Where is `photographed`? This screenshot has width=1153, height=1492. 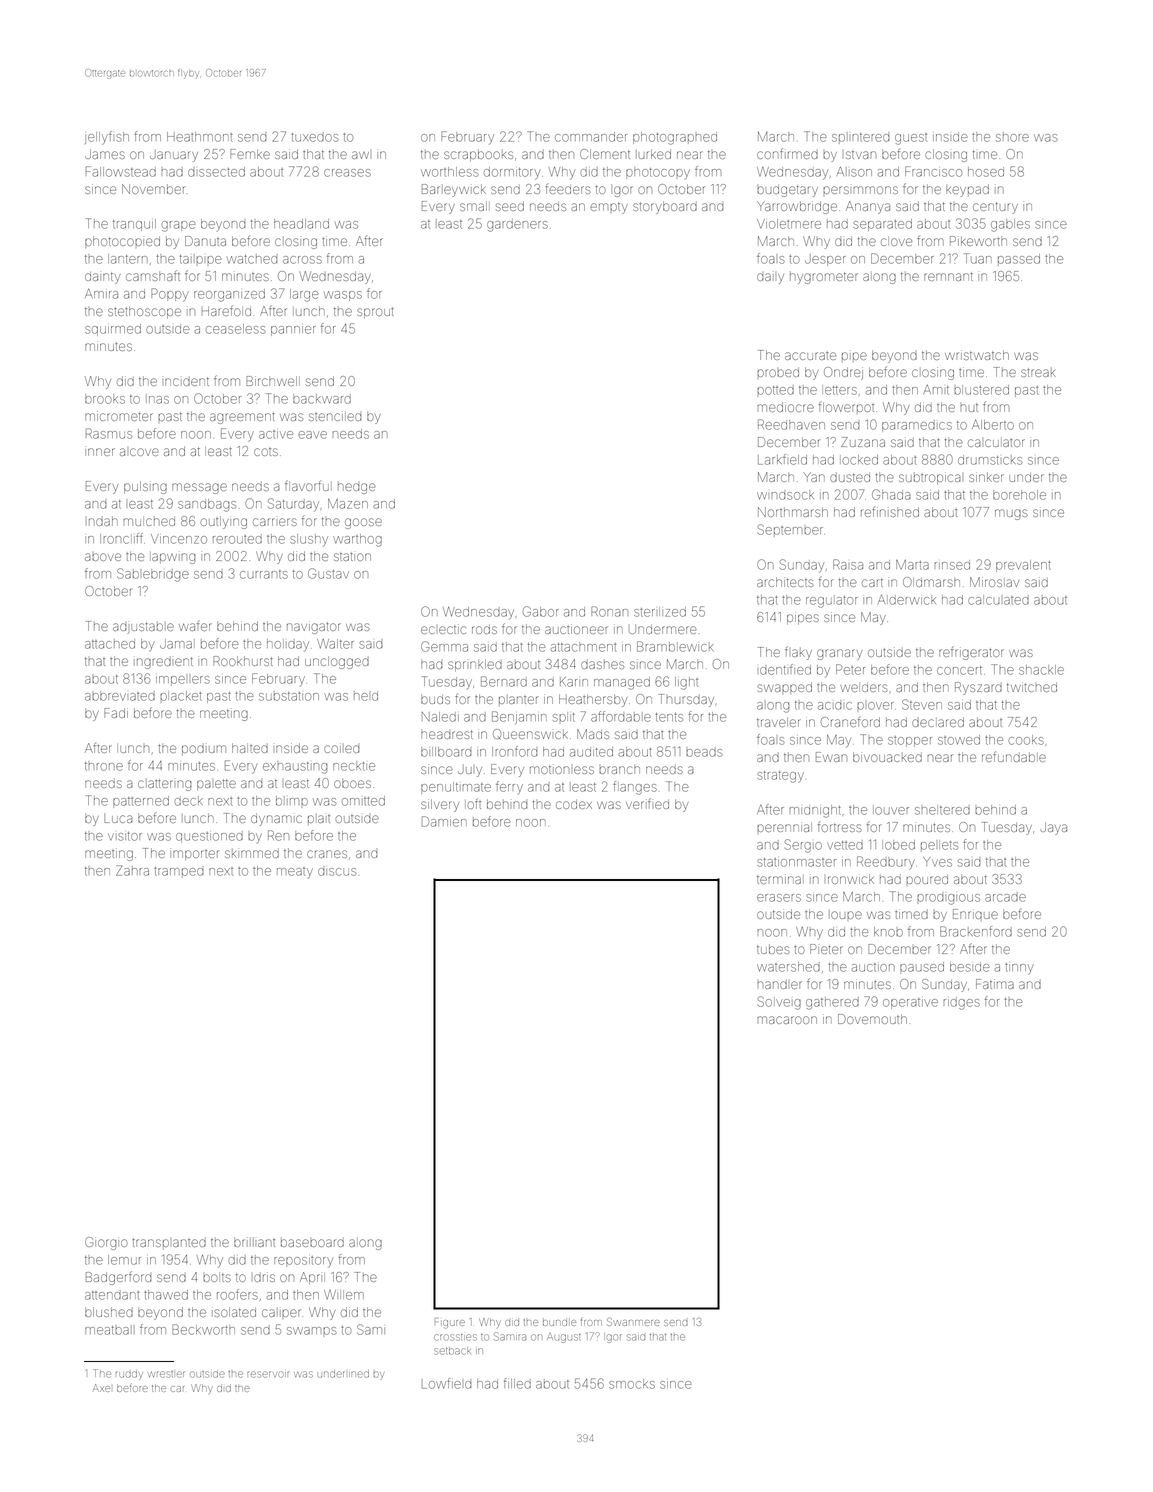 photographed is located at coordinates (675, 138).
